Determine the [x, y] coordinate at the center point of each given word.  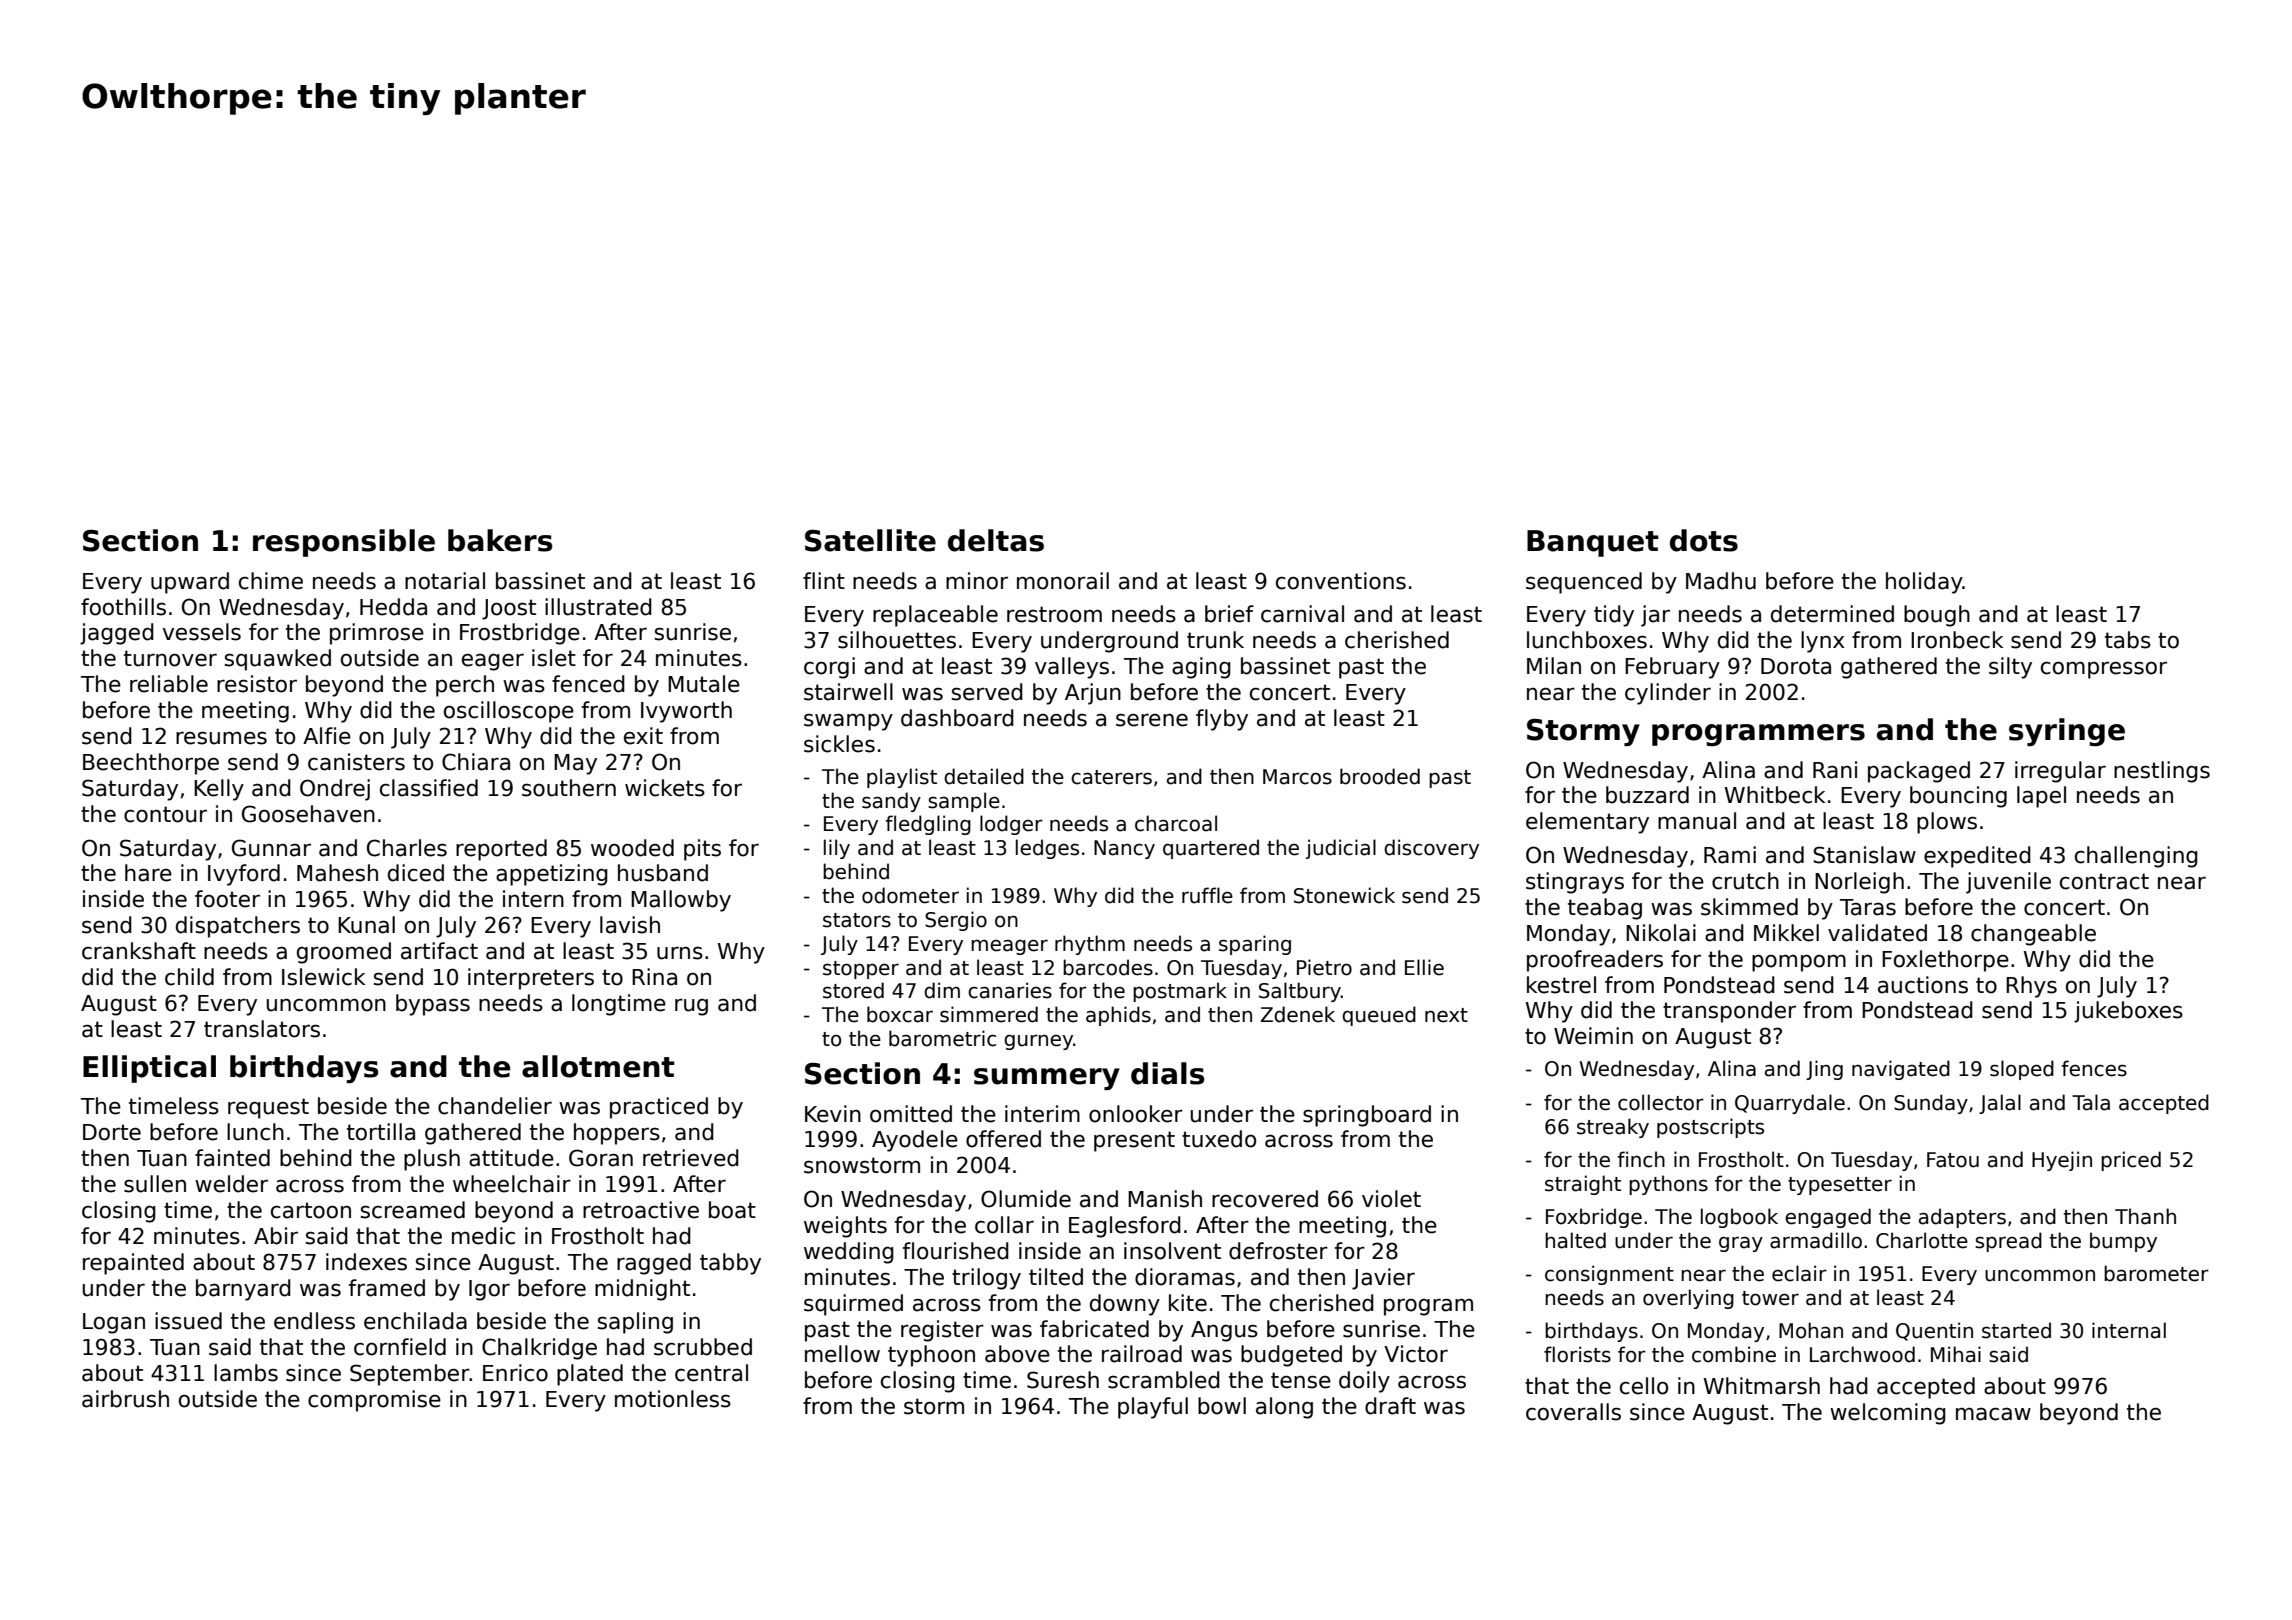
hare [148, 873]
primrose [377, 634]
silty [2010, 668]
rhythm [1090, 945]
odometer [910, 895]
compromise [374, 1401]
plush [432, 1160]
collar [1004, 1225]
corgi [829, 668]
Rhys [2031, 987]
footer [227, 899]
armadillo [1816, 1240]
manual [1697, 821]
